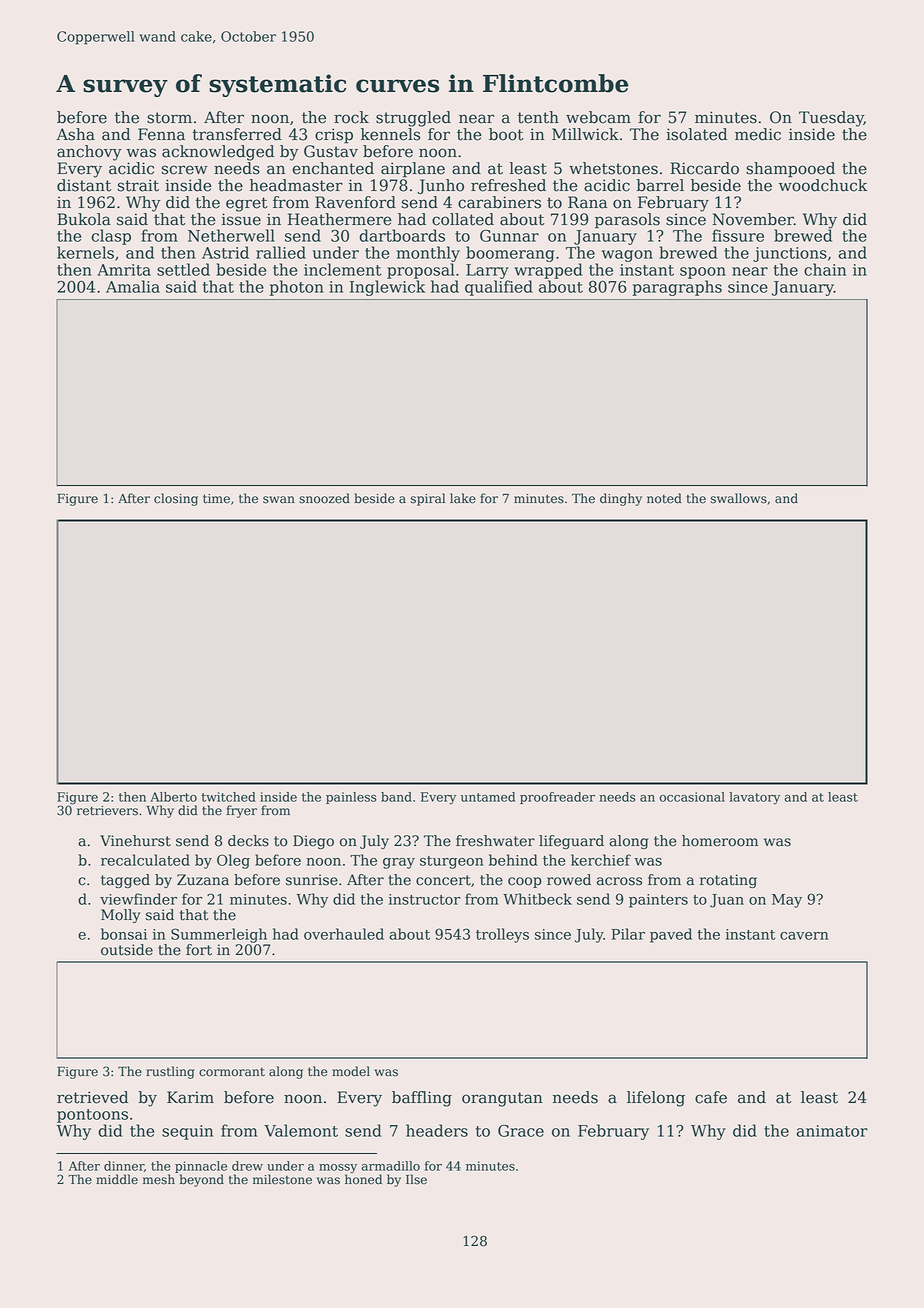 This screenshot has width=924, height=1308. I want to click on dinghy, so click(621, 499).
